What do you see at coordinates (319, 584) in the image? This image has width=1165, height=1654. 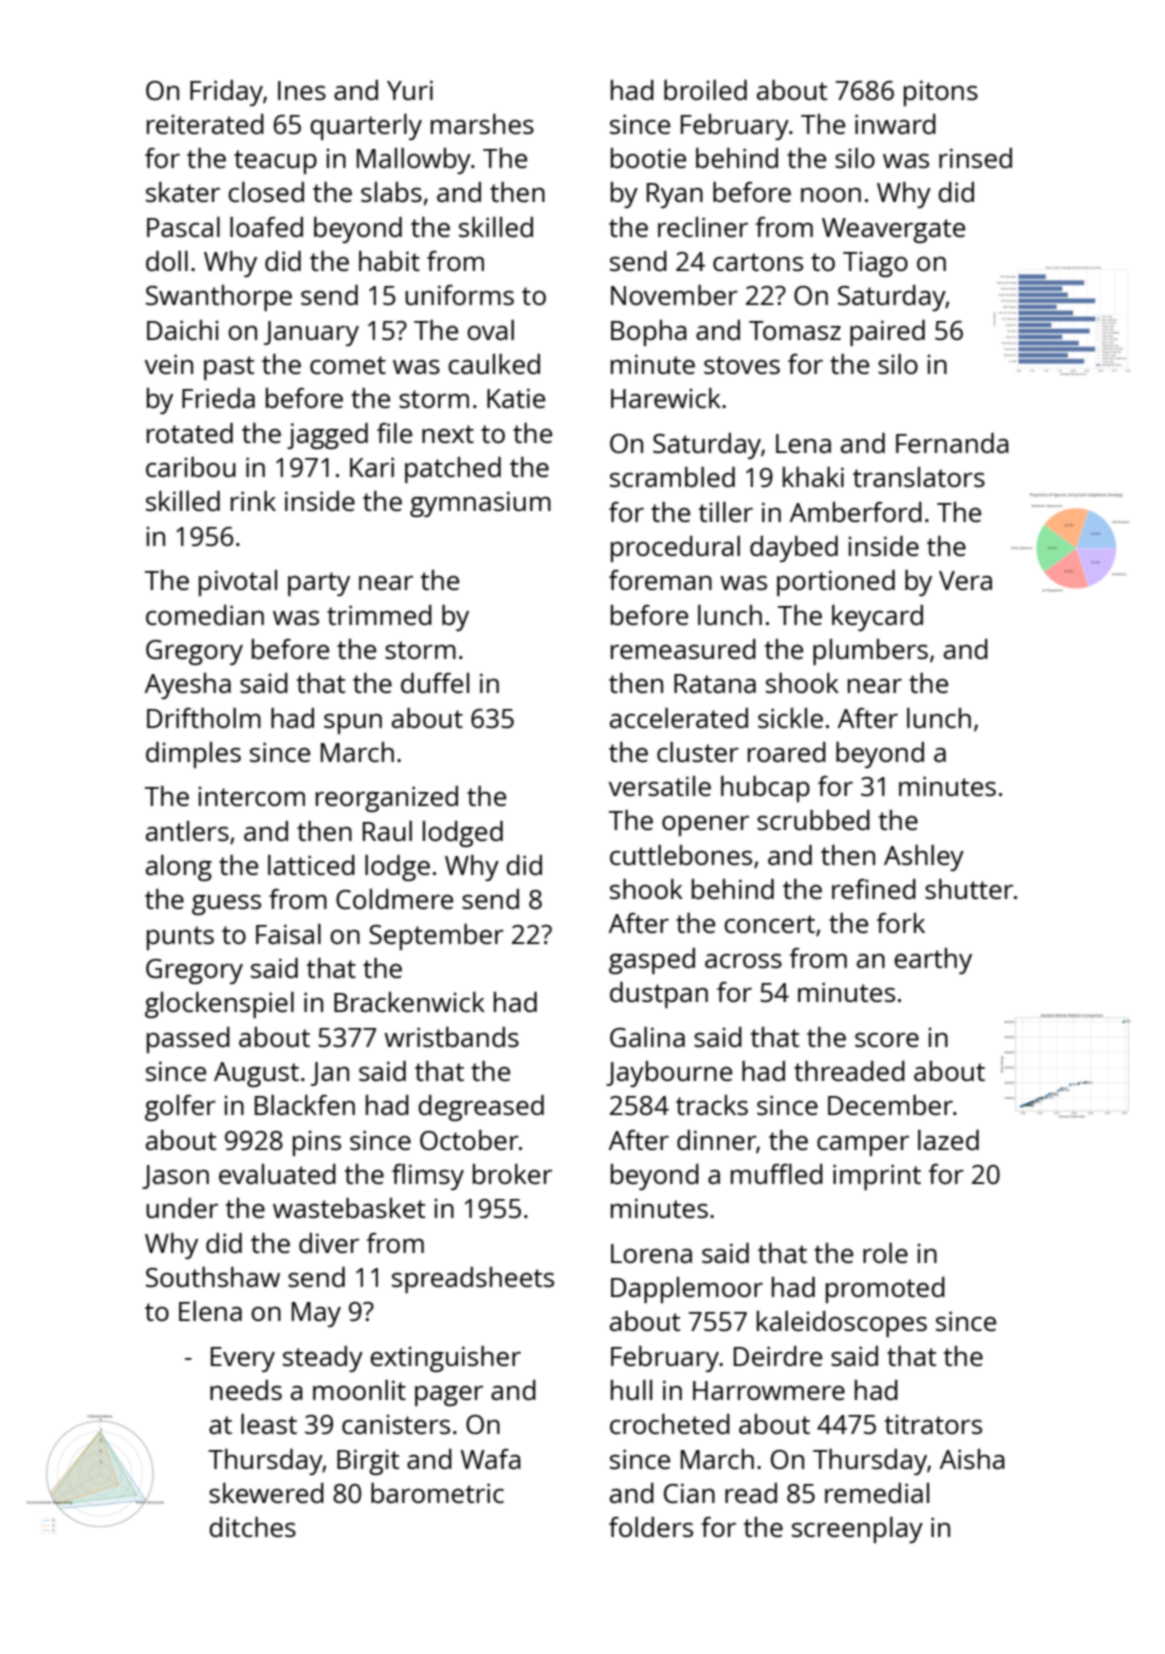 I see `party` at bounding box center [319, 584].
